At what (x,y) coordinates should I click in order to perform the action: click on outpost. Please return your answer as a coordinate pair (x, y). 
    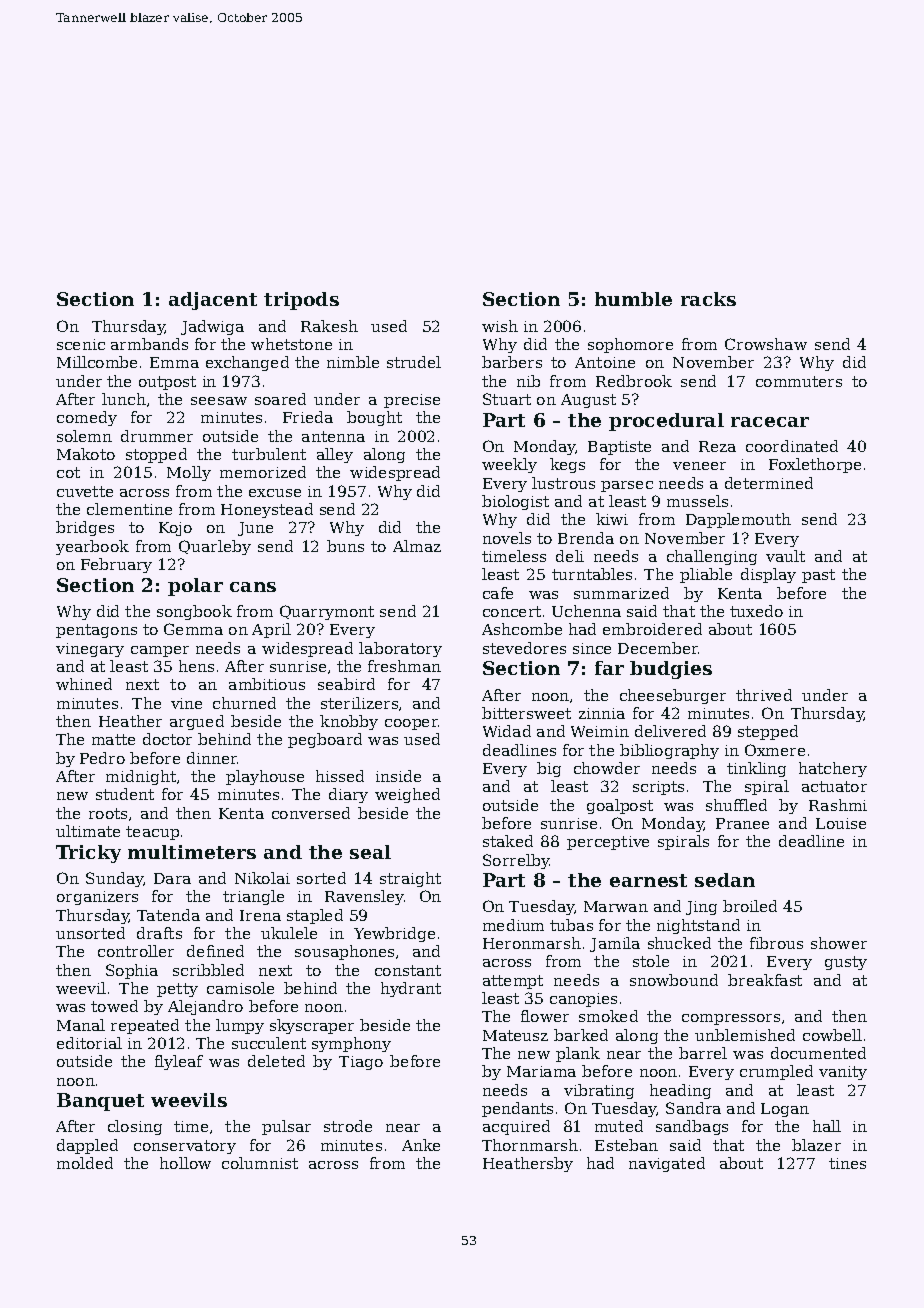
    Looking at the image, I should click on (167, 383).
